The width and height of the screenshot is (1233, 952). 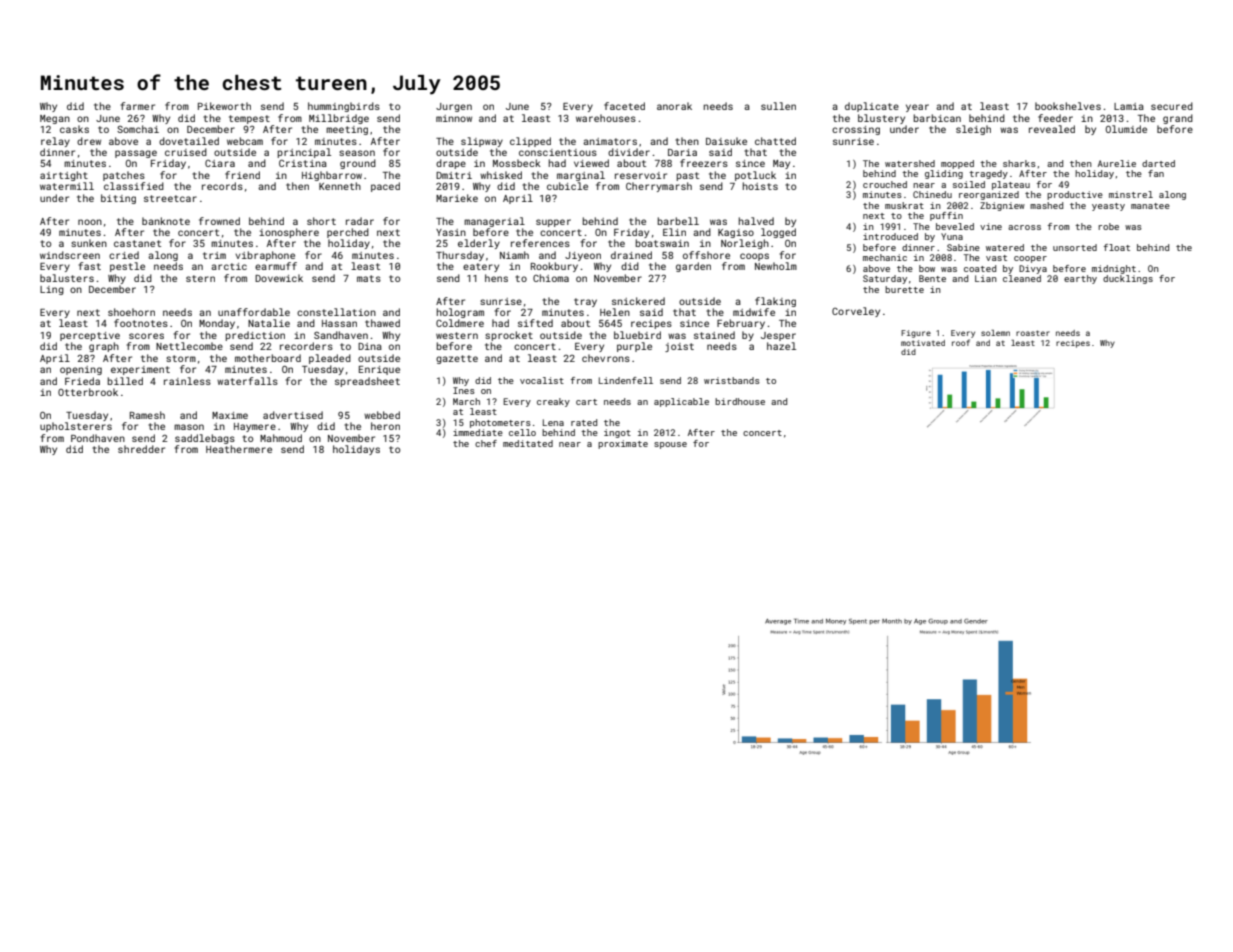 I want to click on chevrons, so click(x=606, y=358).
